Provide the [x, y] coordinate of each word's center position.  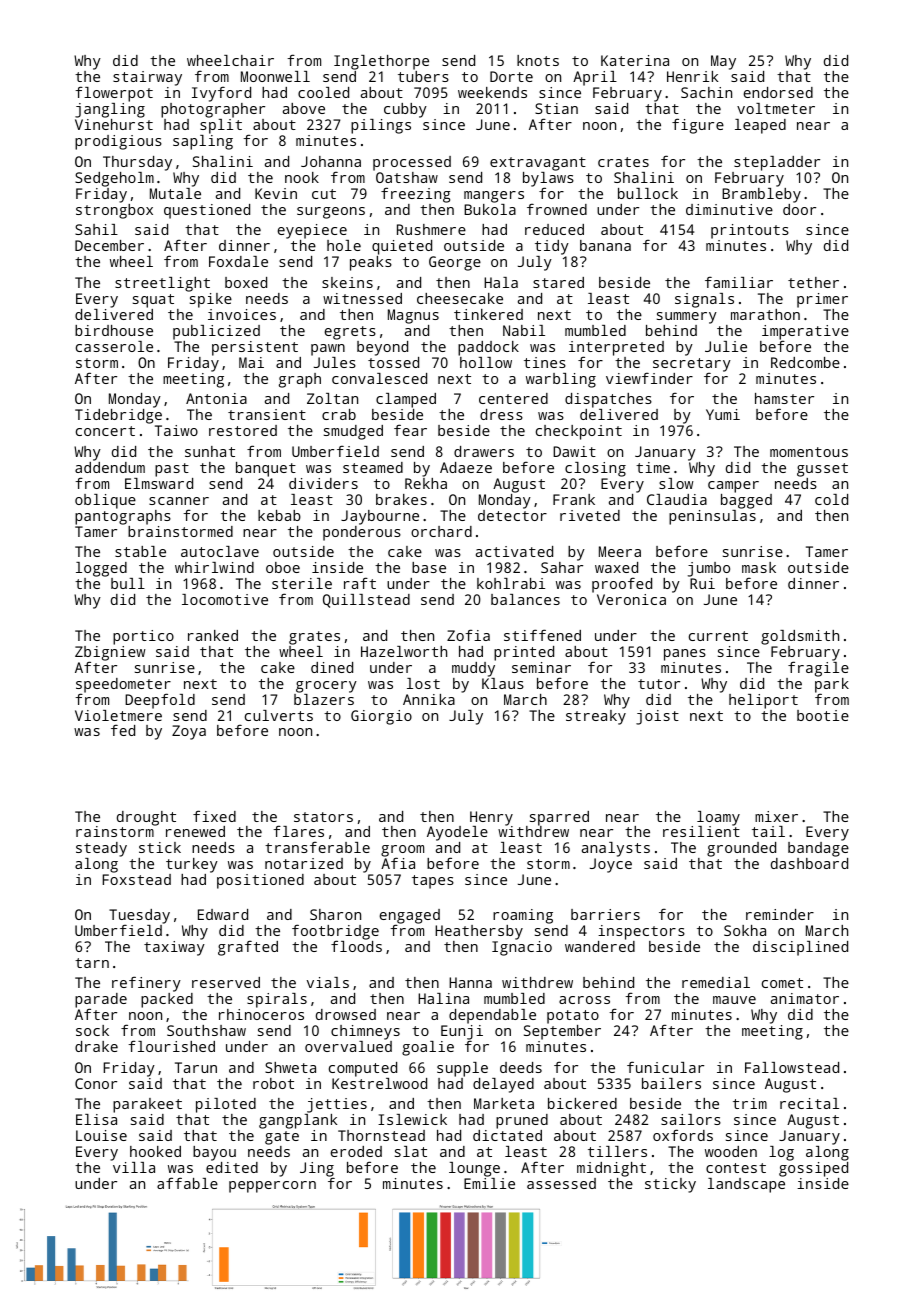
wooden [731, 1151]
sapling [203, 142]
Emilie [489, 1183]
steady [101, 849]
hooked [155, 1151]
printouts [750, 231]
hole [344, 245]
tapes [433, 882]
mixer [776, 816]
